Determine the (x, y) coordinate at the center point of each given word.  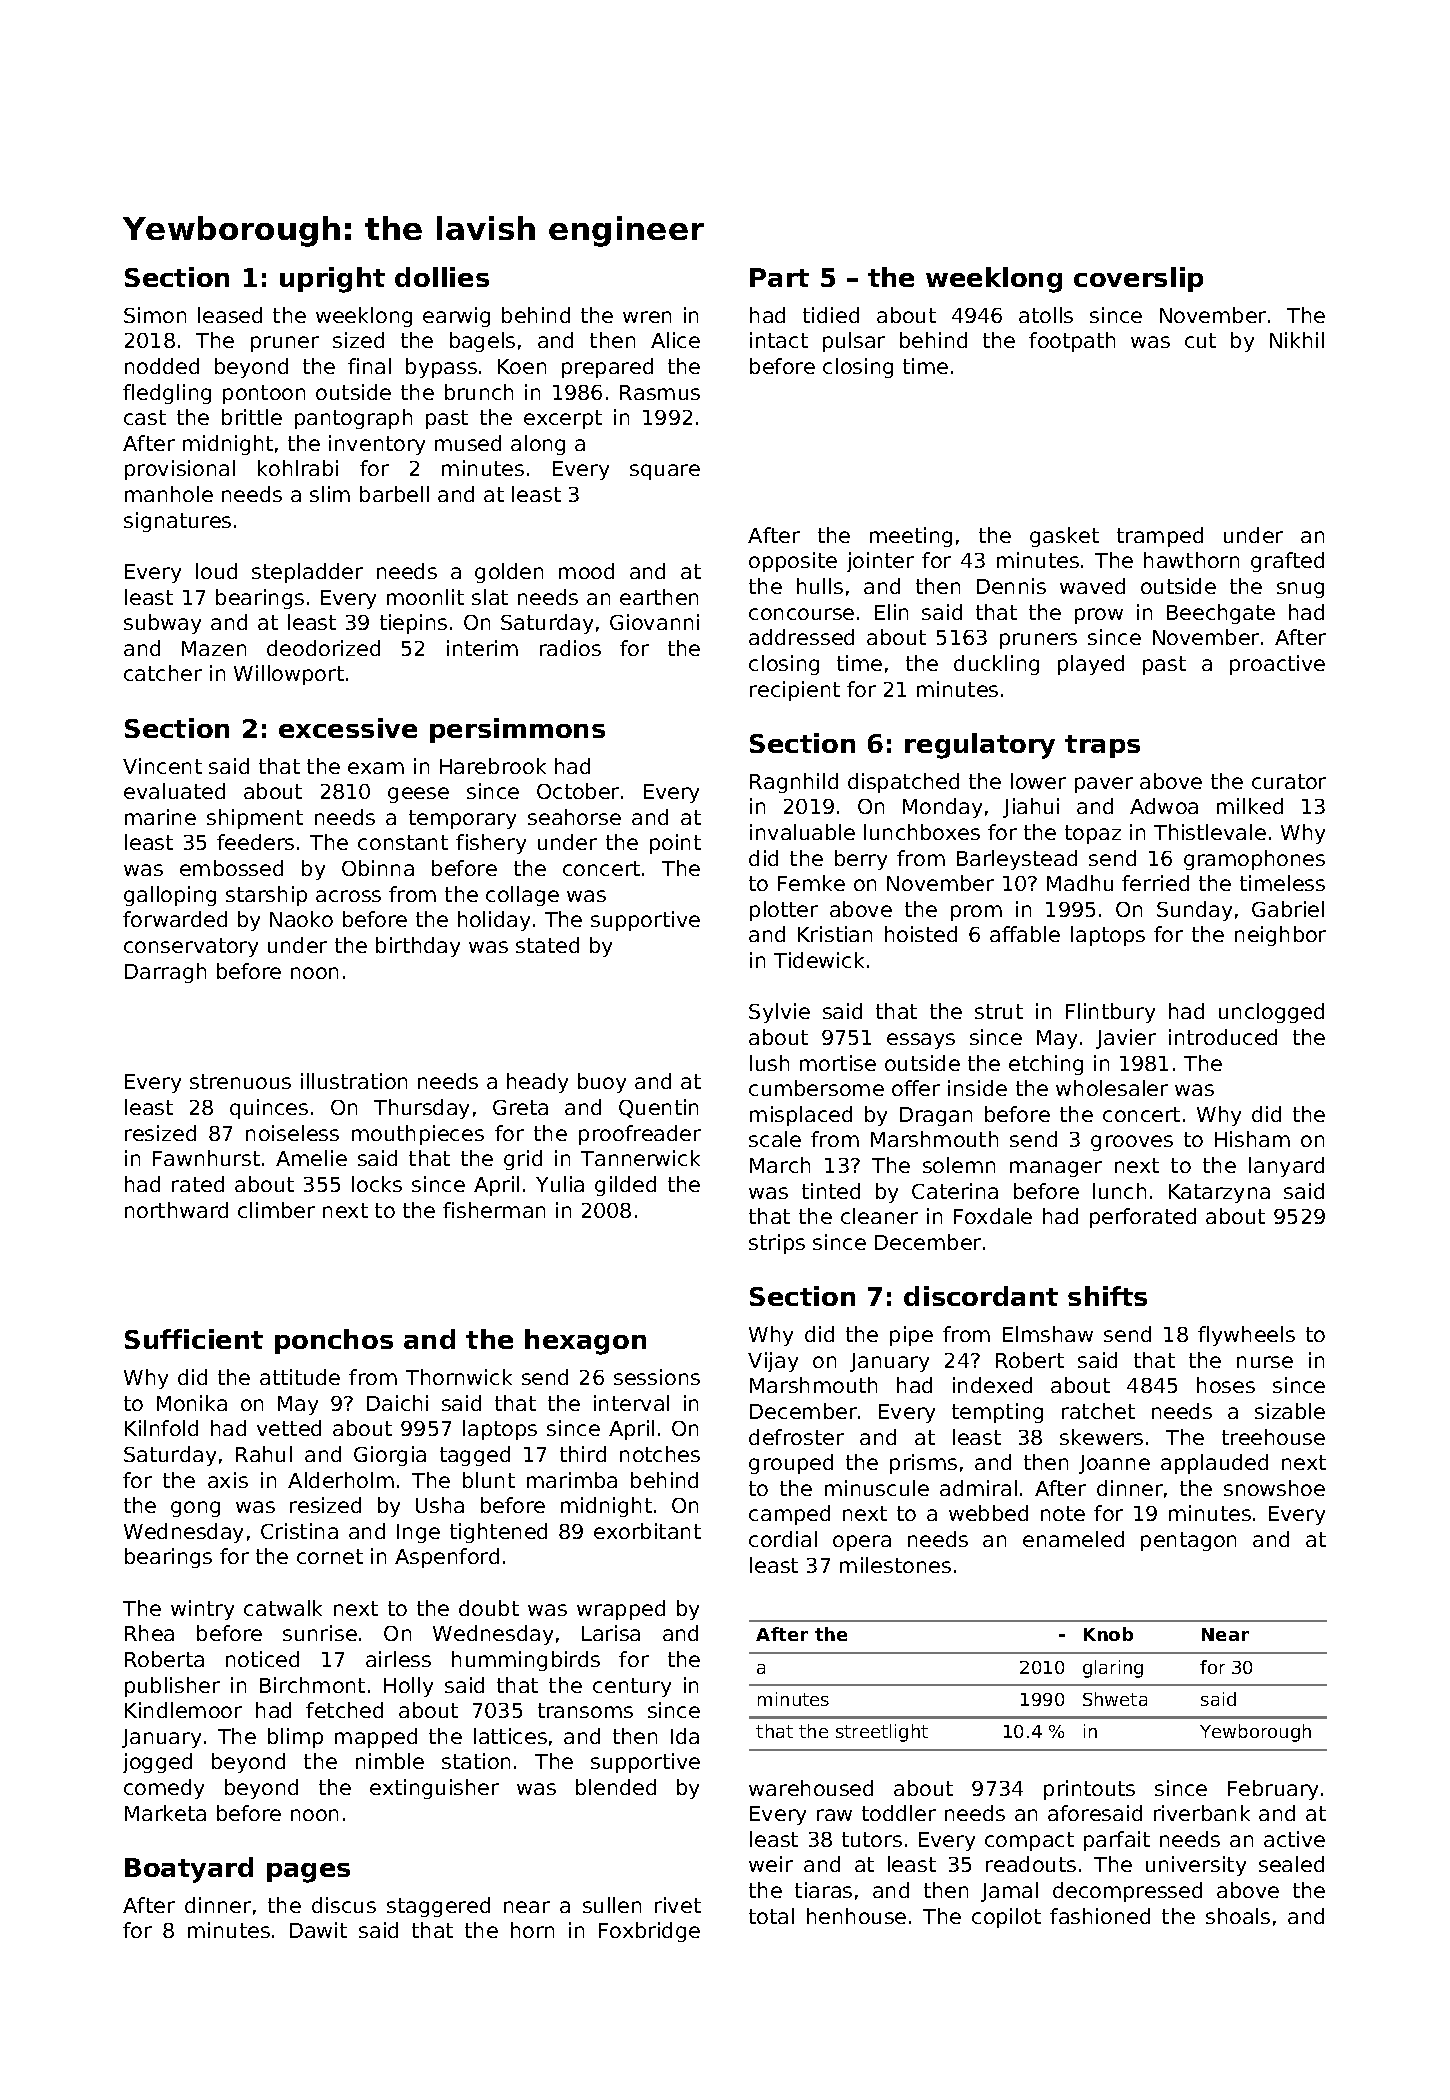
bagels (482, 342)
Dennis (1011, 586)
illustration (354, 1081)
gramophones (1254, 860)
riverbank (1202, 1813)
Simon (155, 315)
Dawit (318, 1930)
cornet (330, 1556)
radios (570, 648)
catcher (163, 673)
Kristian (835, 934)
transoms (585, 1710)
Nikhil (1297, 340)
